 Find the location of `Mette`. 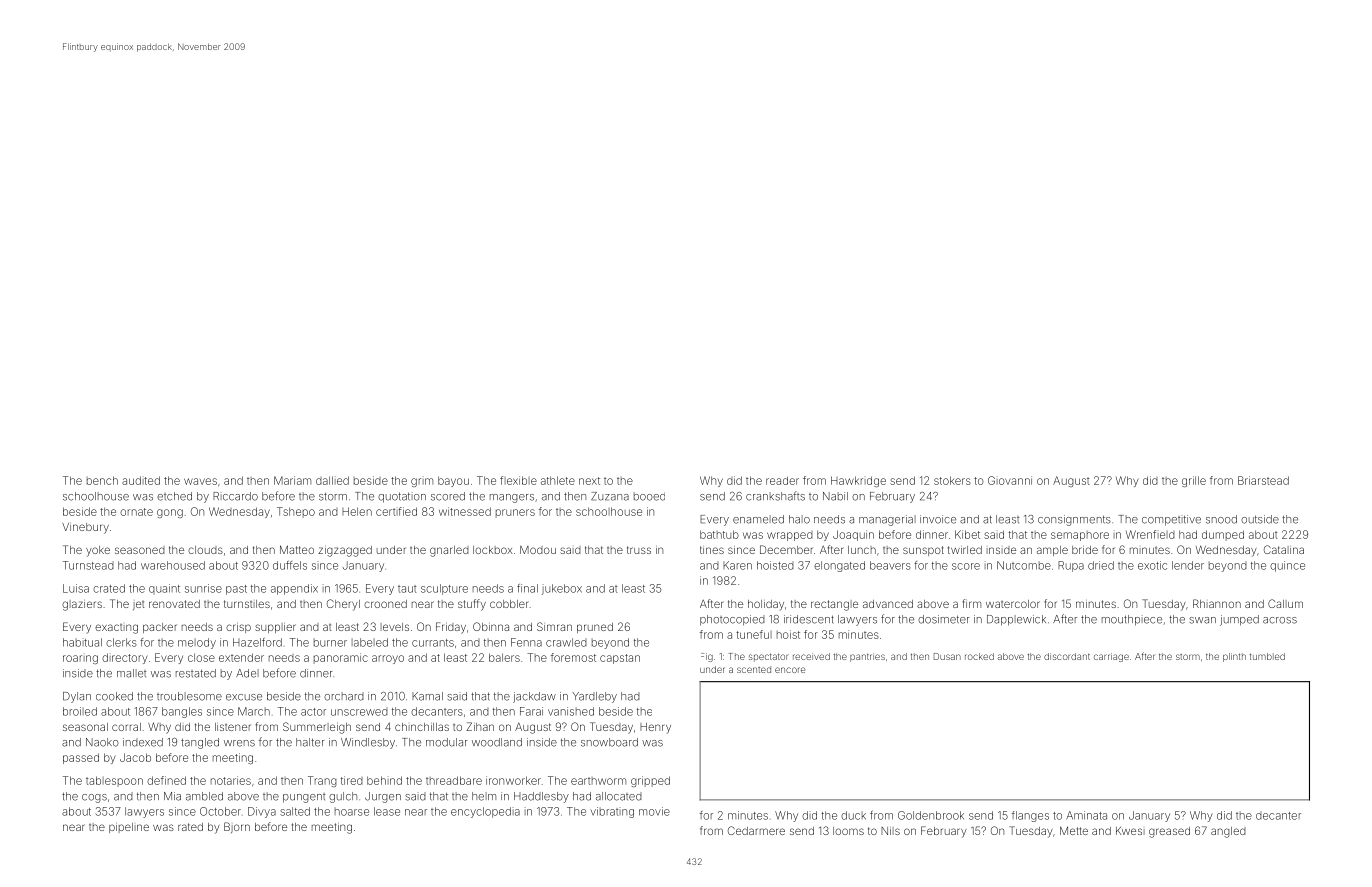

Mette is located at coordinates (1074, 830).
